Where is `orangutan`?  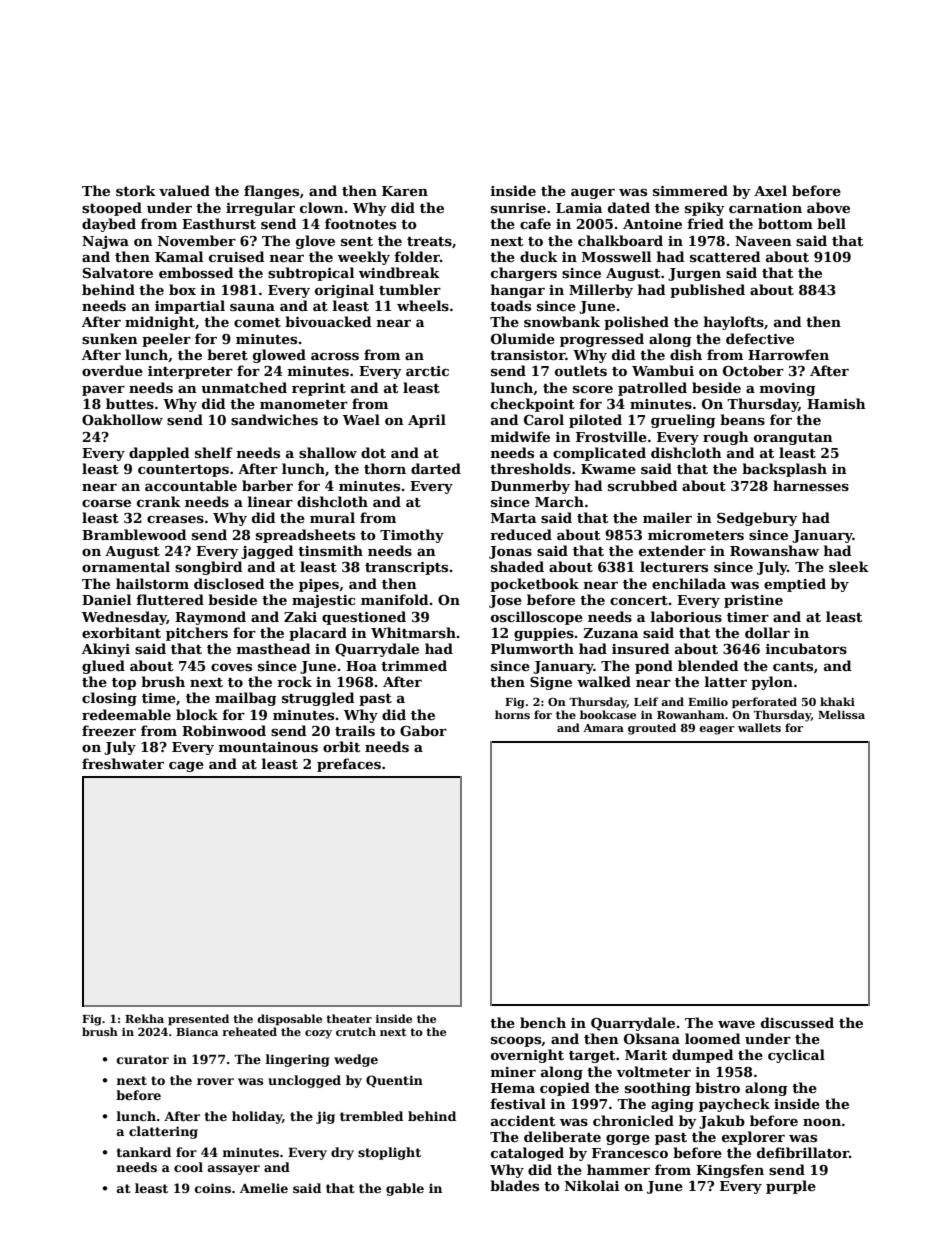
orangutan is located at coordinates (793, 439).
